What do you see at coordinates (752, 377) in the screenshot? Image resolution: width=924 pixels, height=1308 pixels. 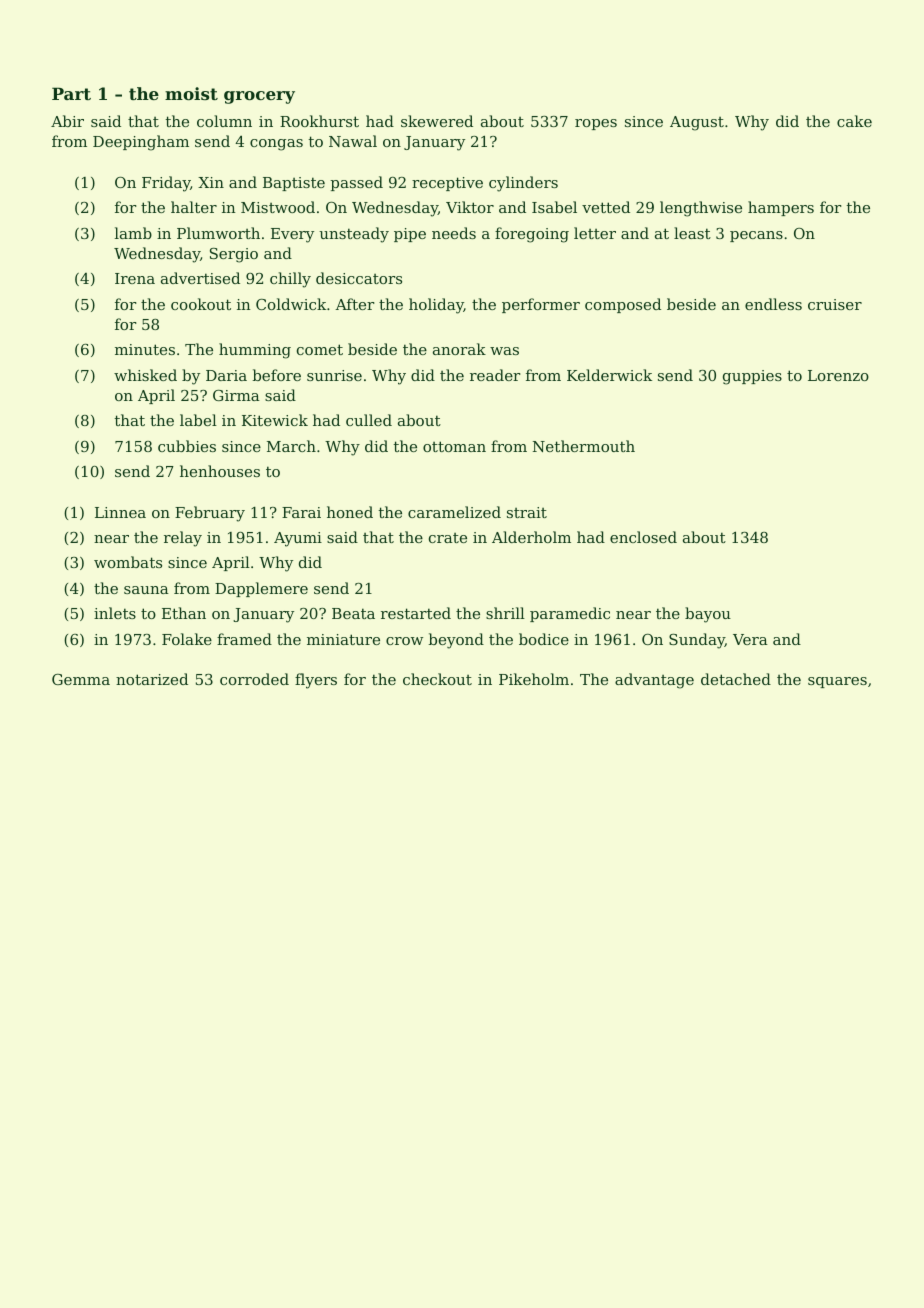 I see `guppies` at bounding box center [752, 377].
